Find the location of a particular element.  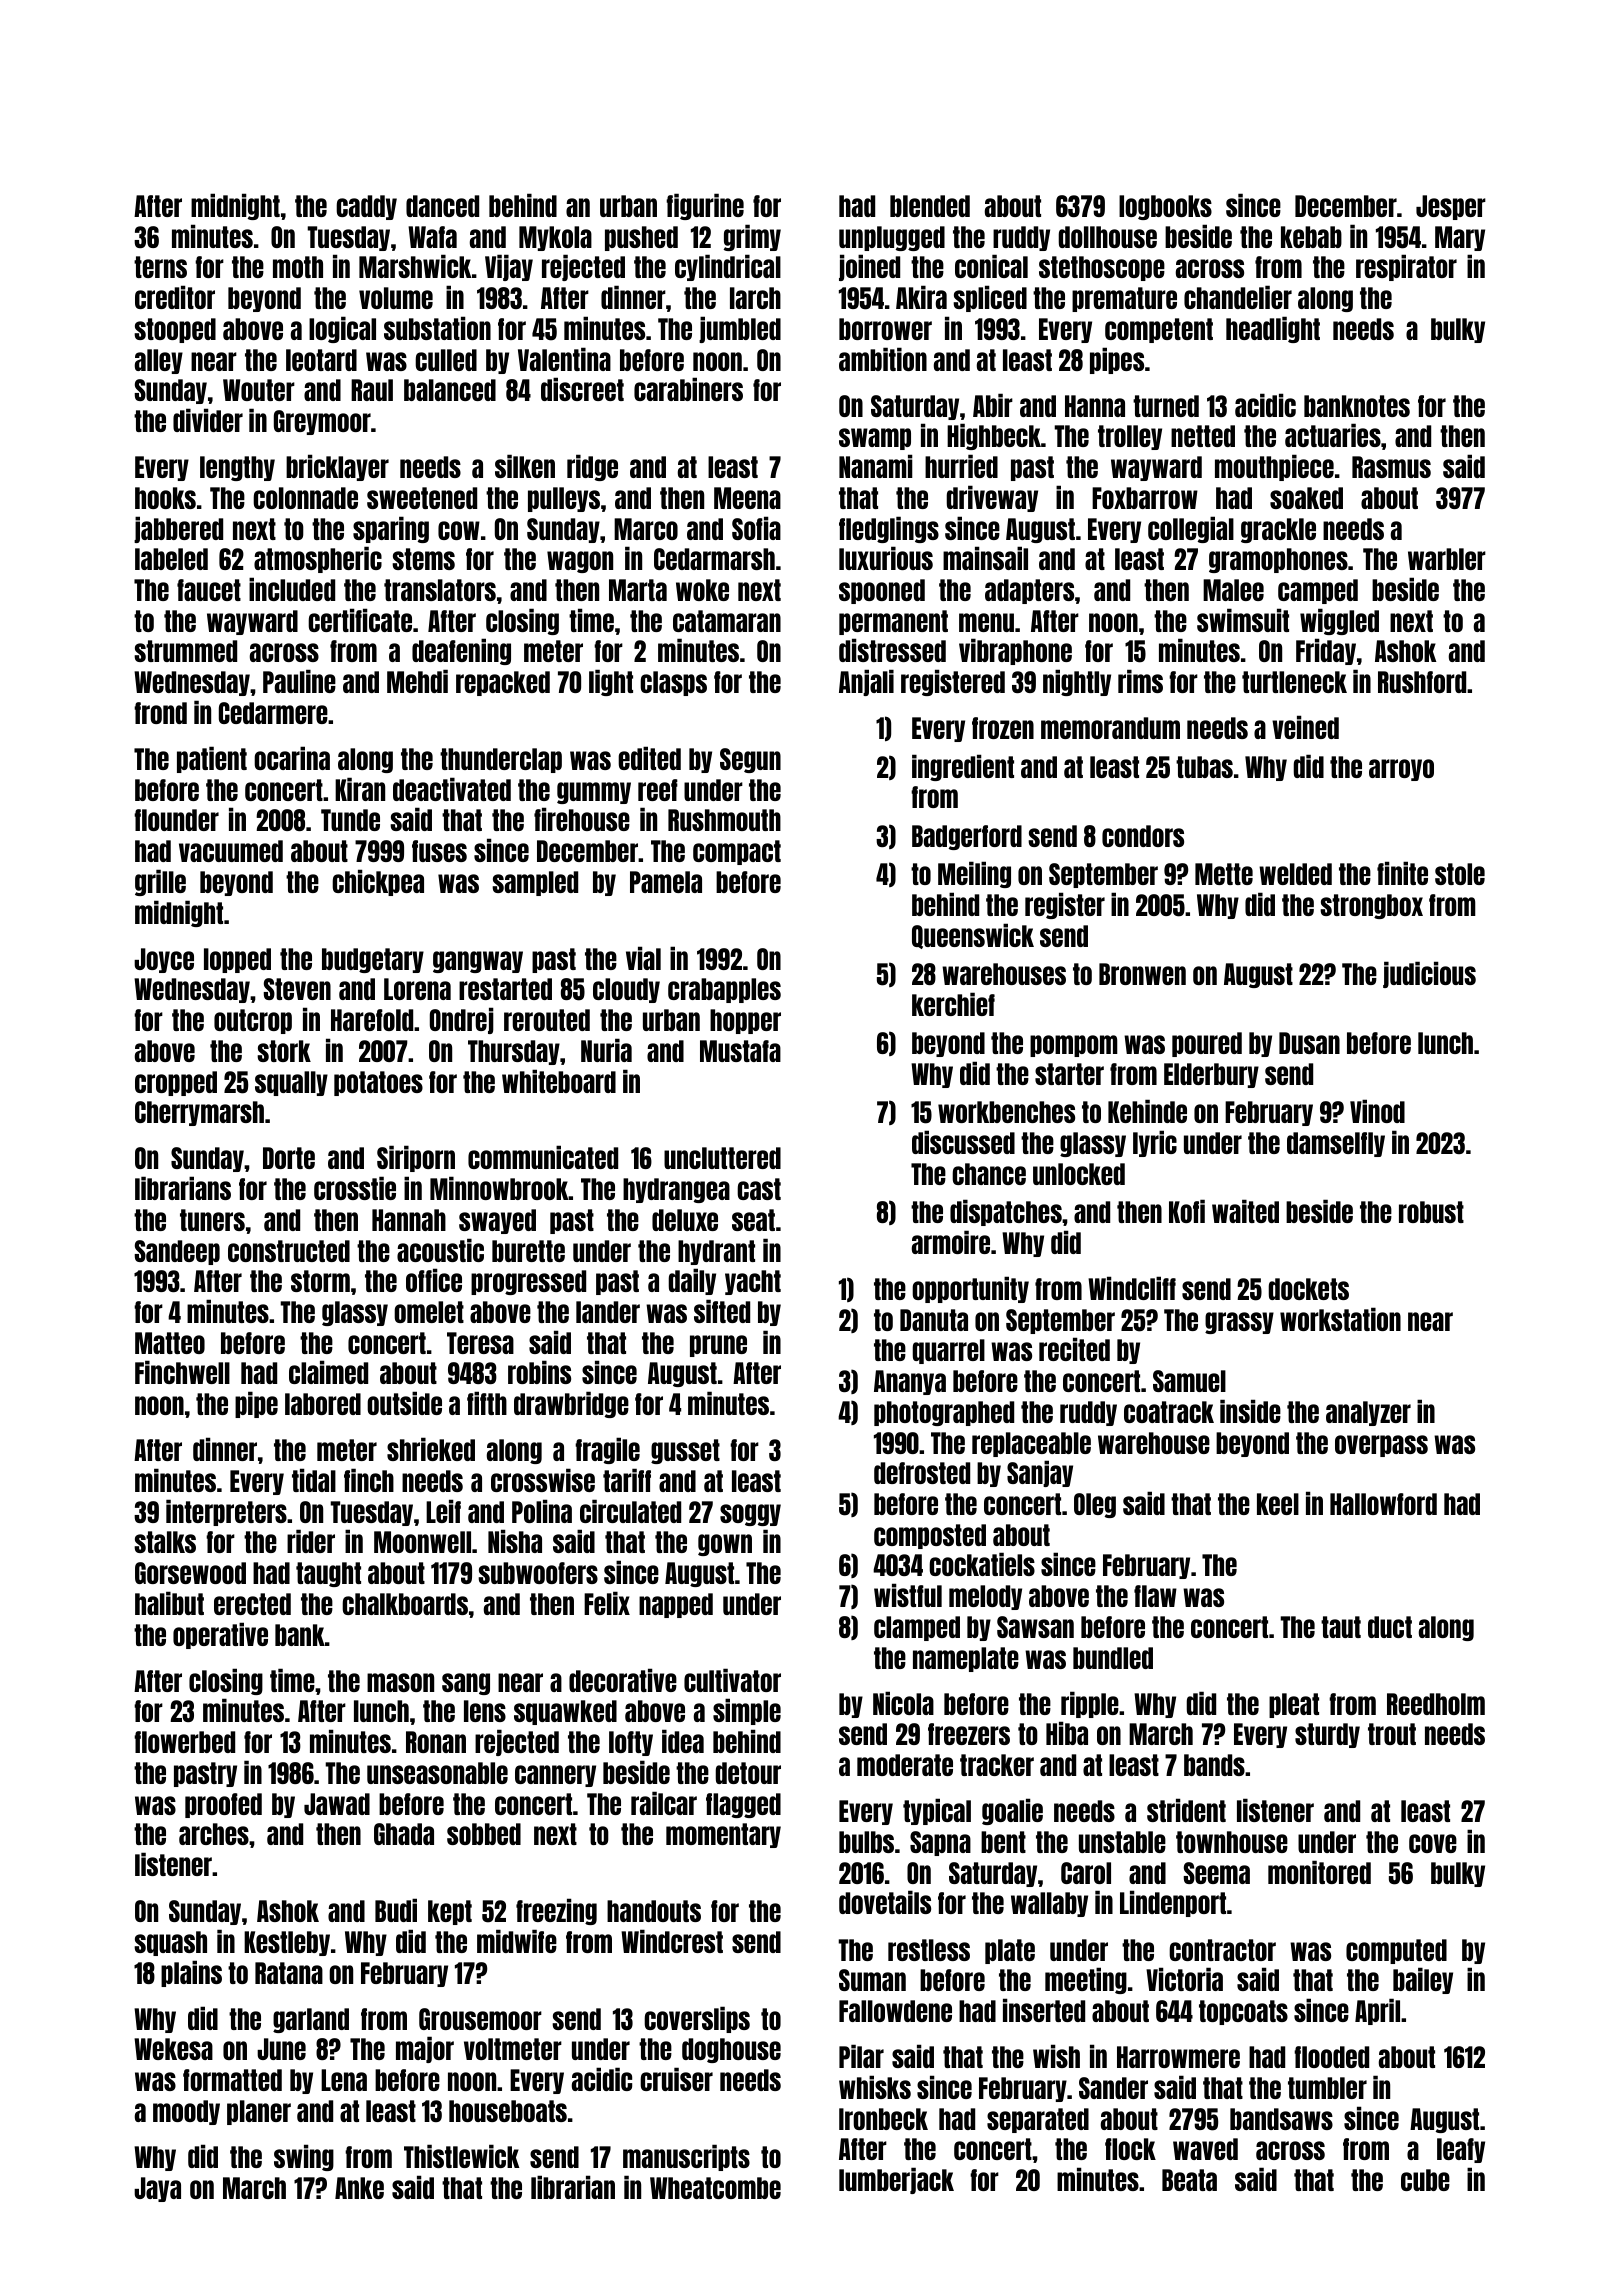

terns is located at coordinates (160, 267).
